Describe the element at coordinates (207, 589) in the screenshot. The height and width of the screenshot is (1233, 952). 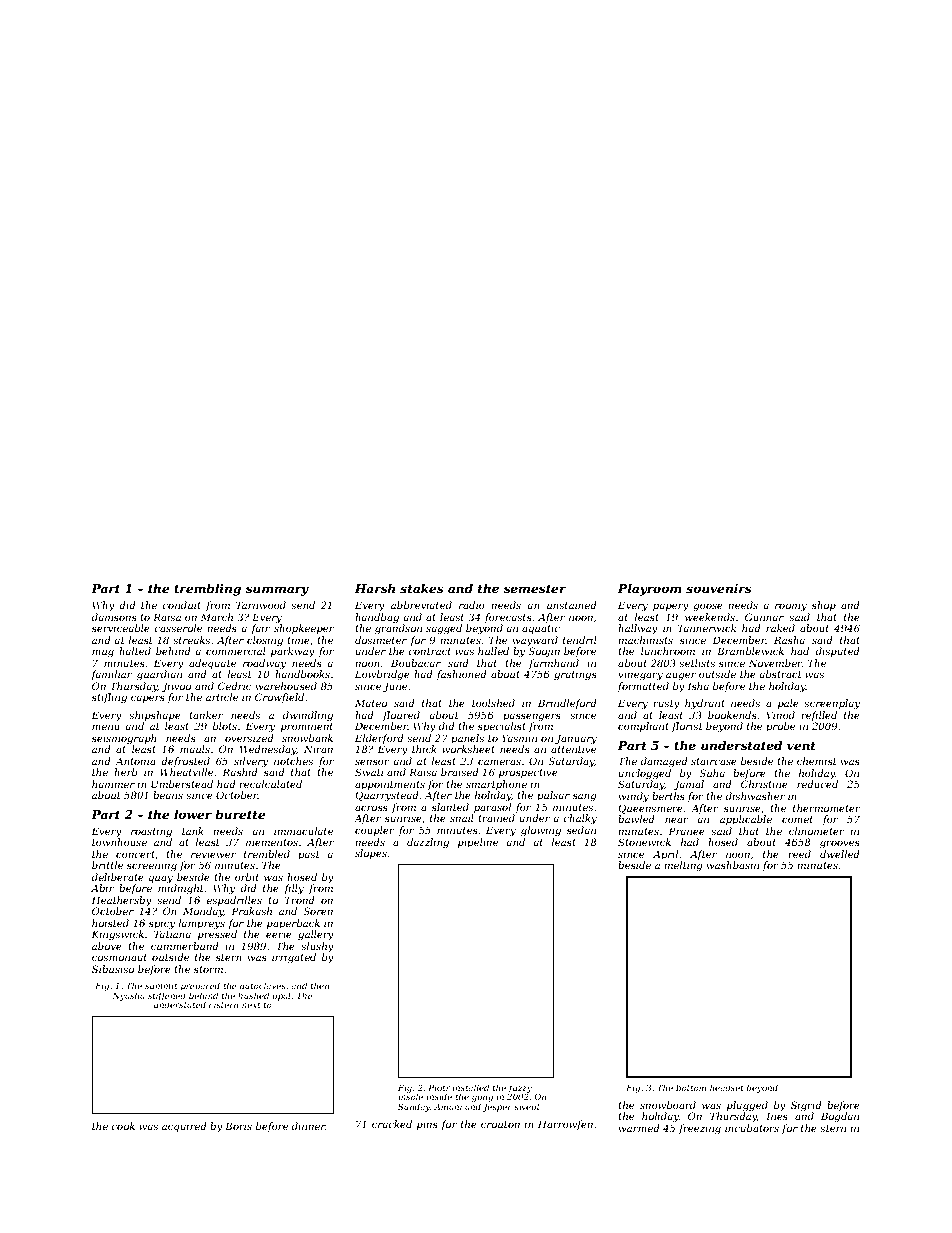
I see `trembling` at that location.
